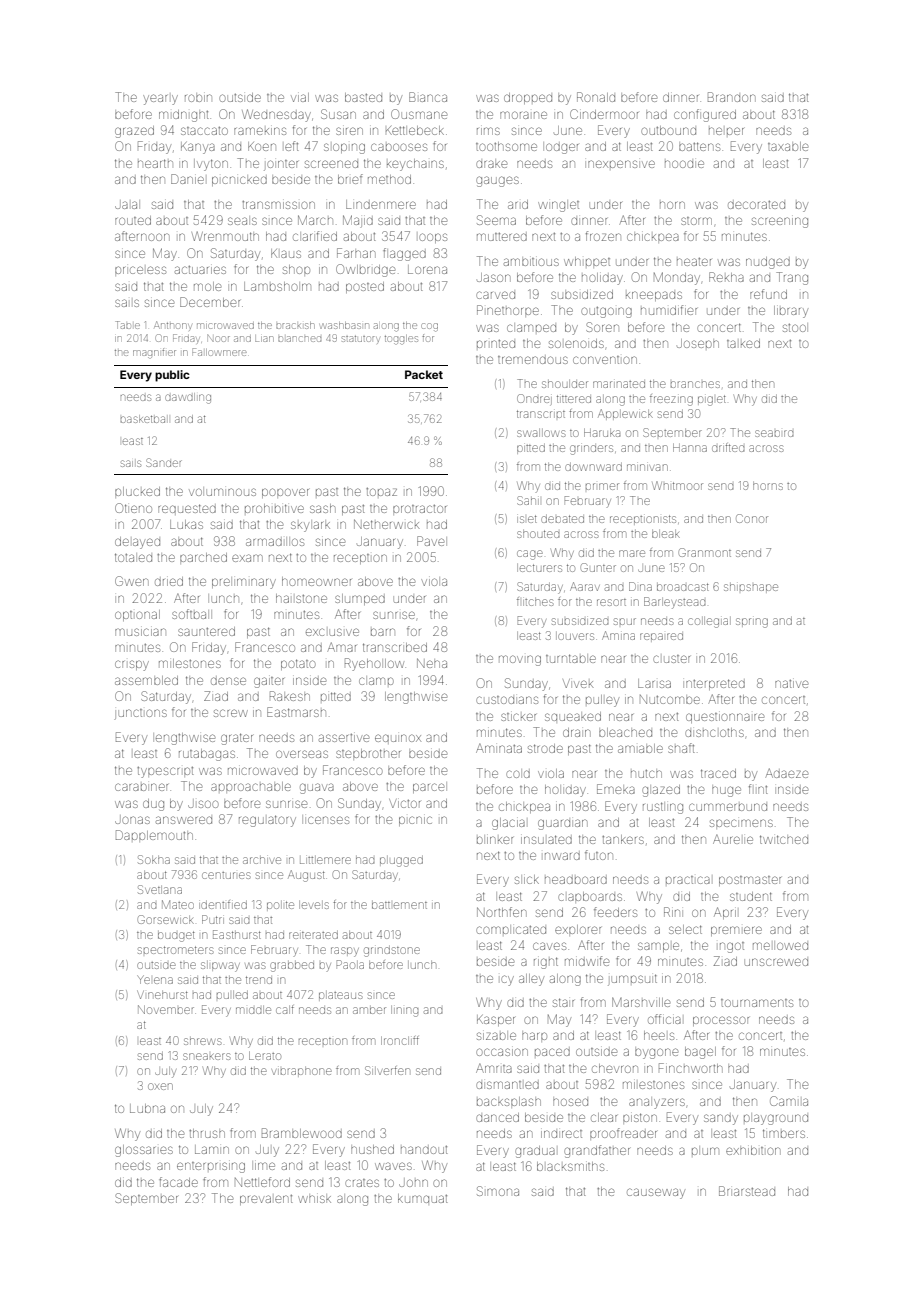 This image has width=924, height=1308. Describe the element at coordinates (260, 131) in the image. I see `ramekins` at that location.
